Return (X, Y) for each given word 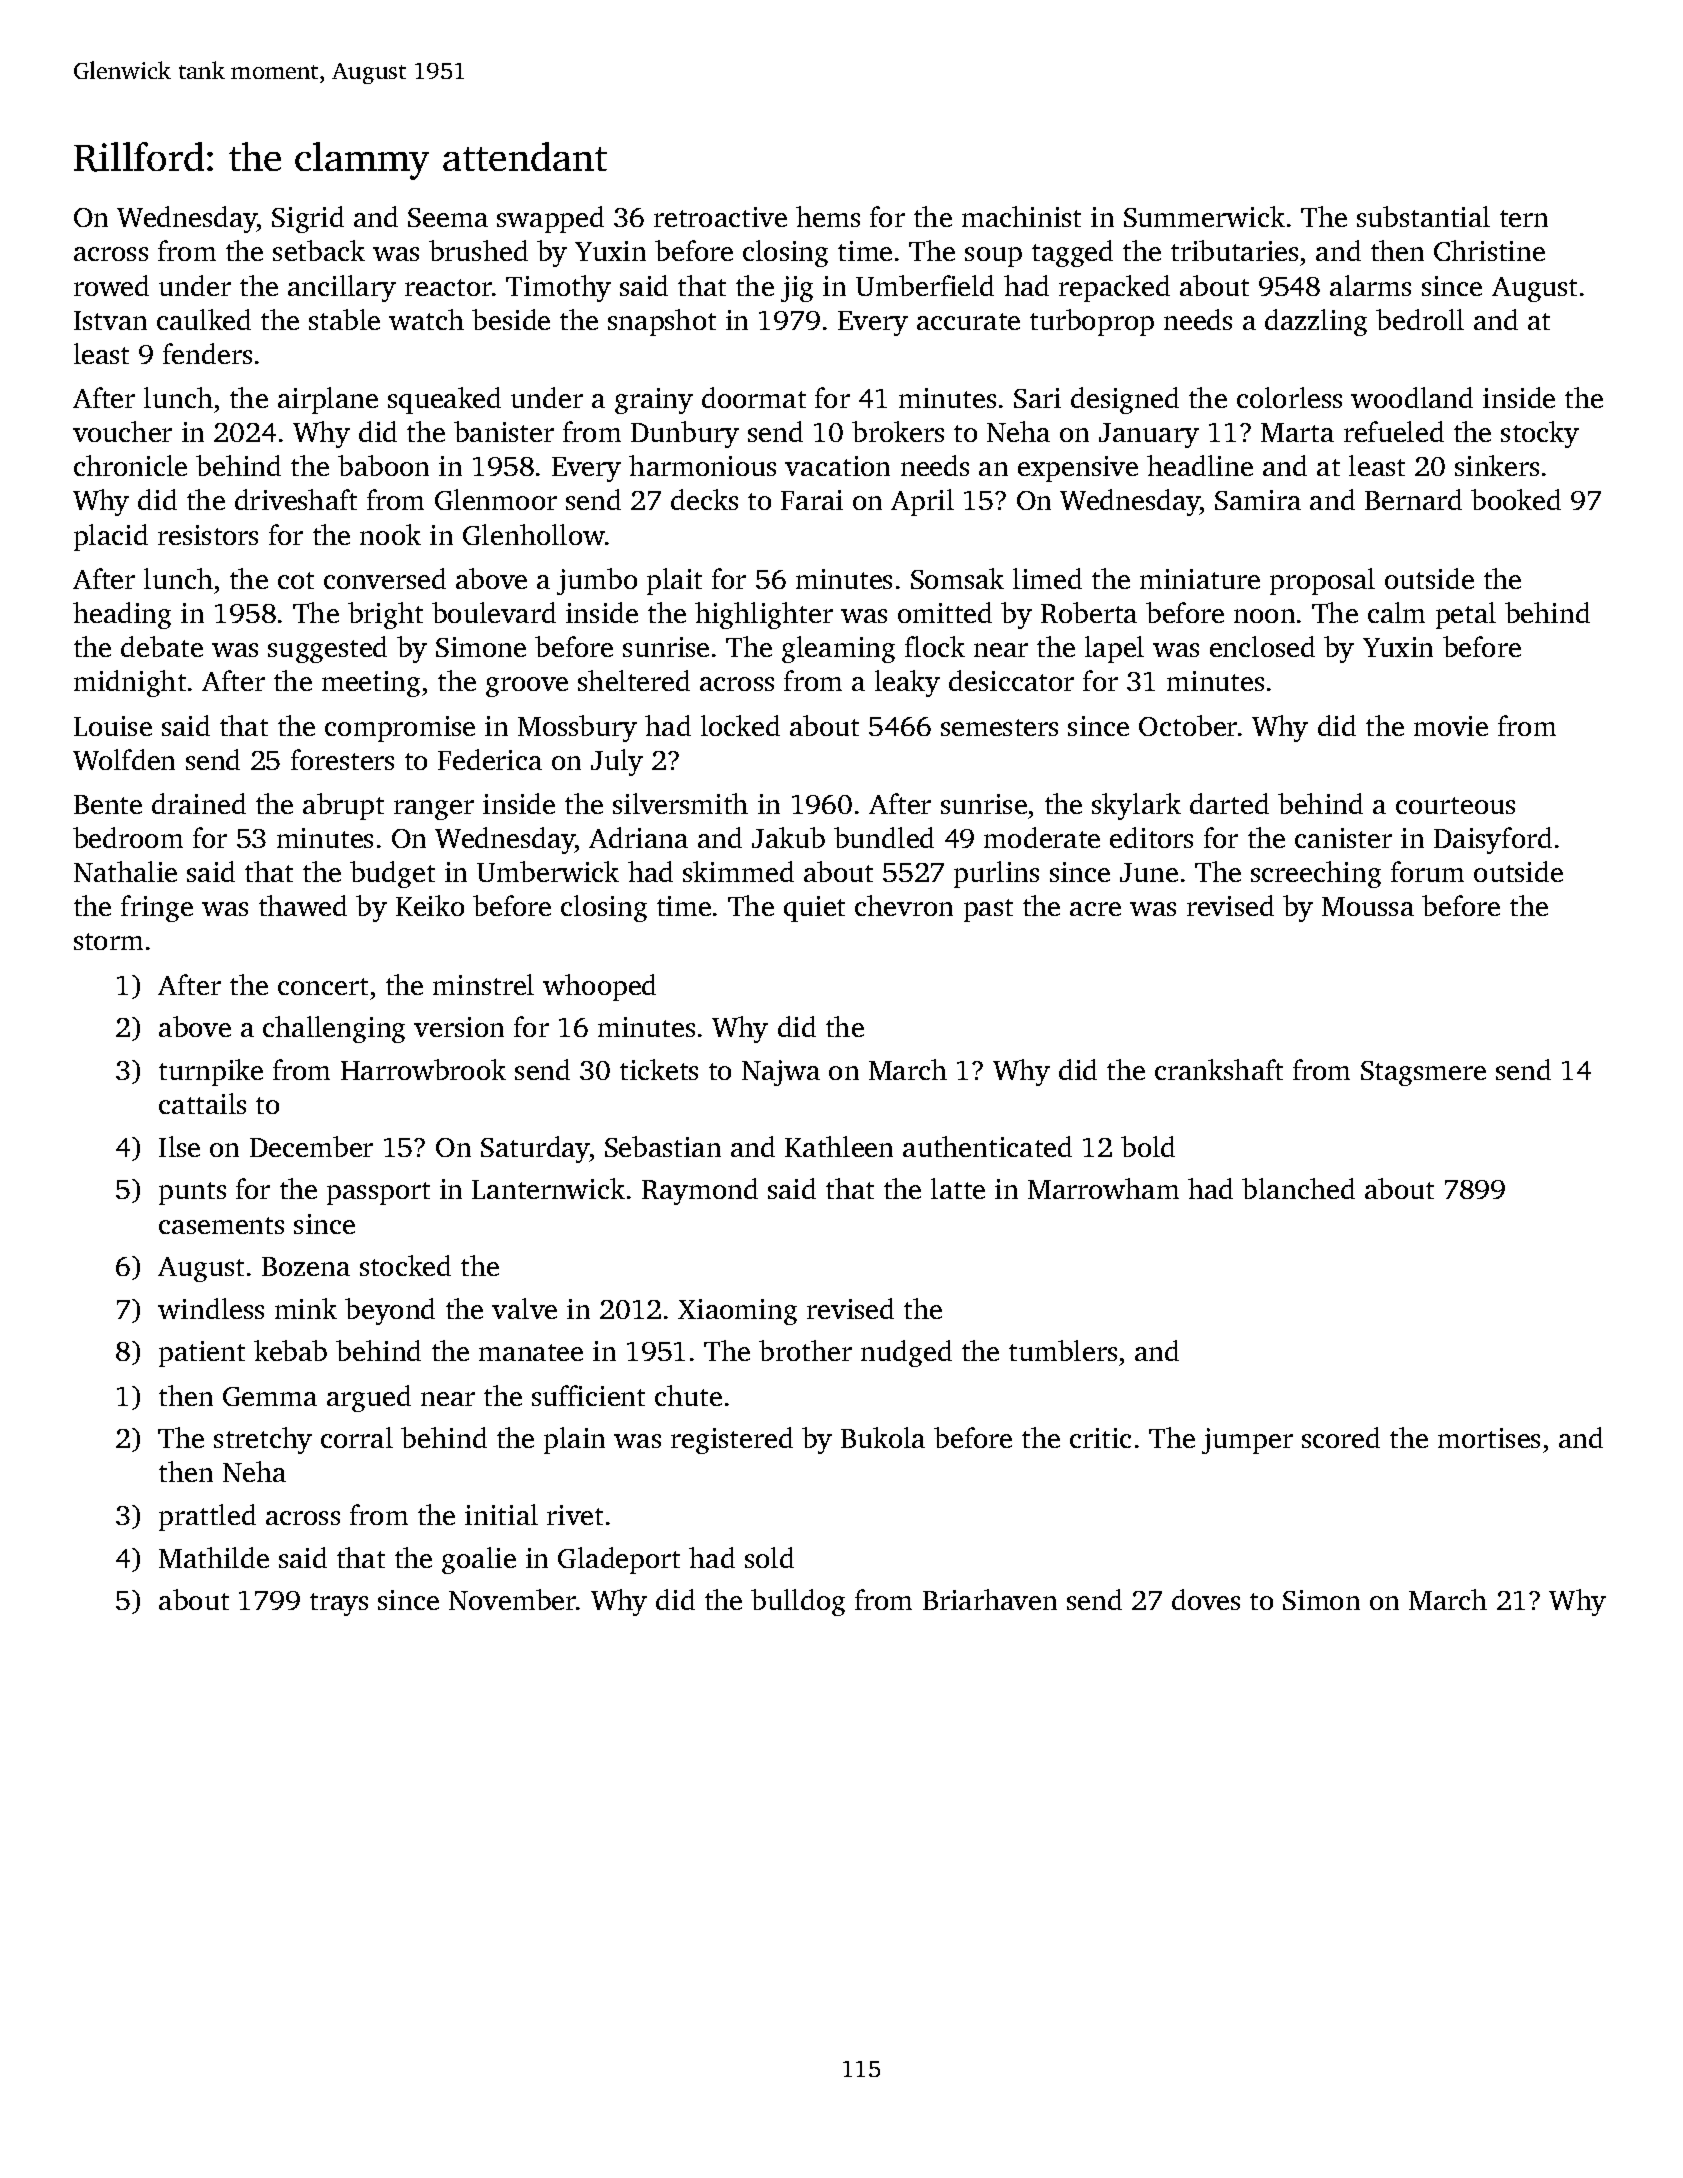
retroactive (720, 217)
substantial (1423, 216)
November (512, 1599)
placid (111, 537)
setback (319, 250)
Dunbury (685, 434)
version (459, 1027)
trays (339, 1604)
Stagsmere (1423, 1073)
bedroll (1420, 319)
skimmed (738, 871)
